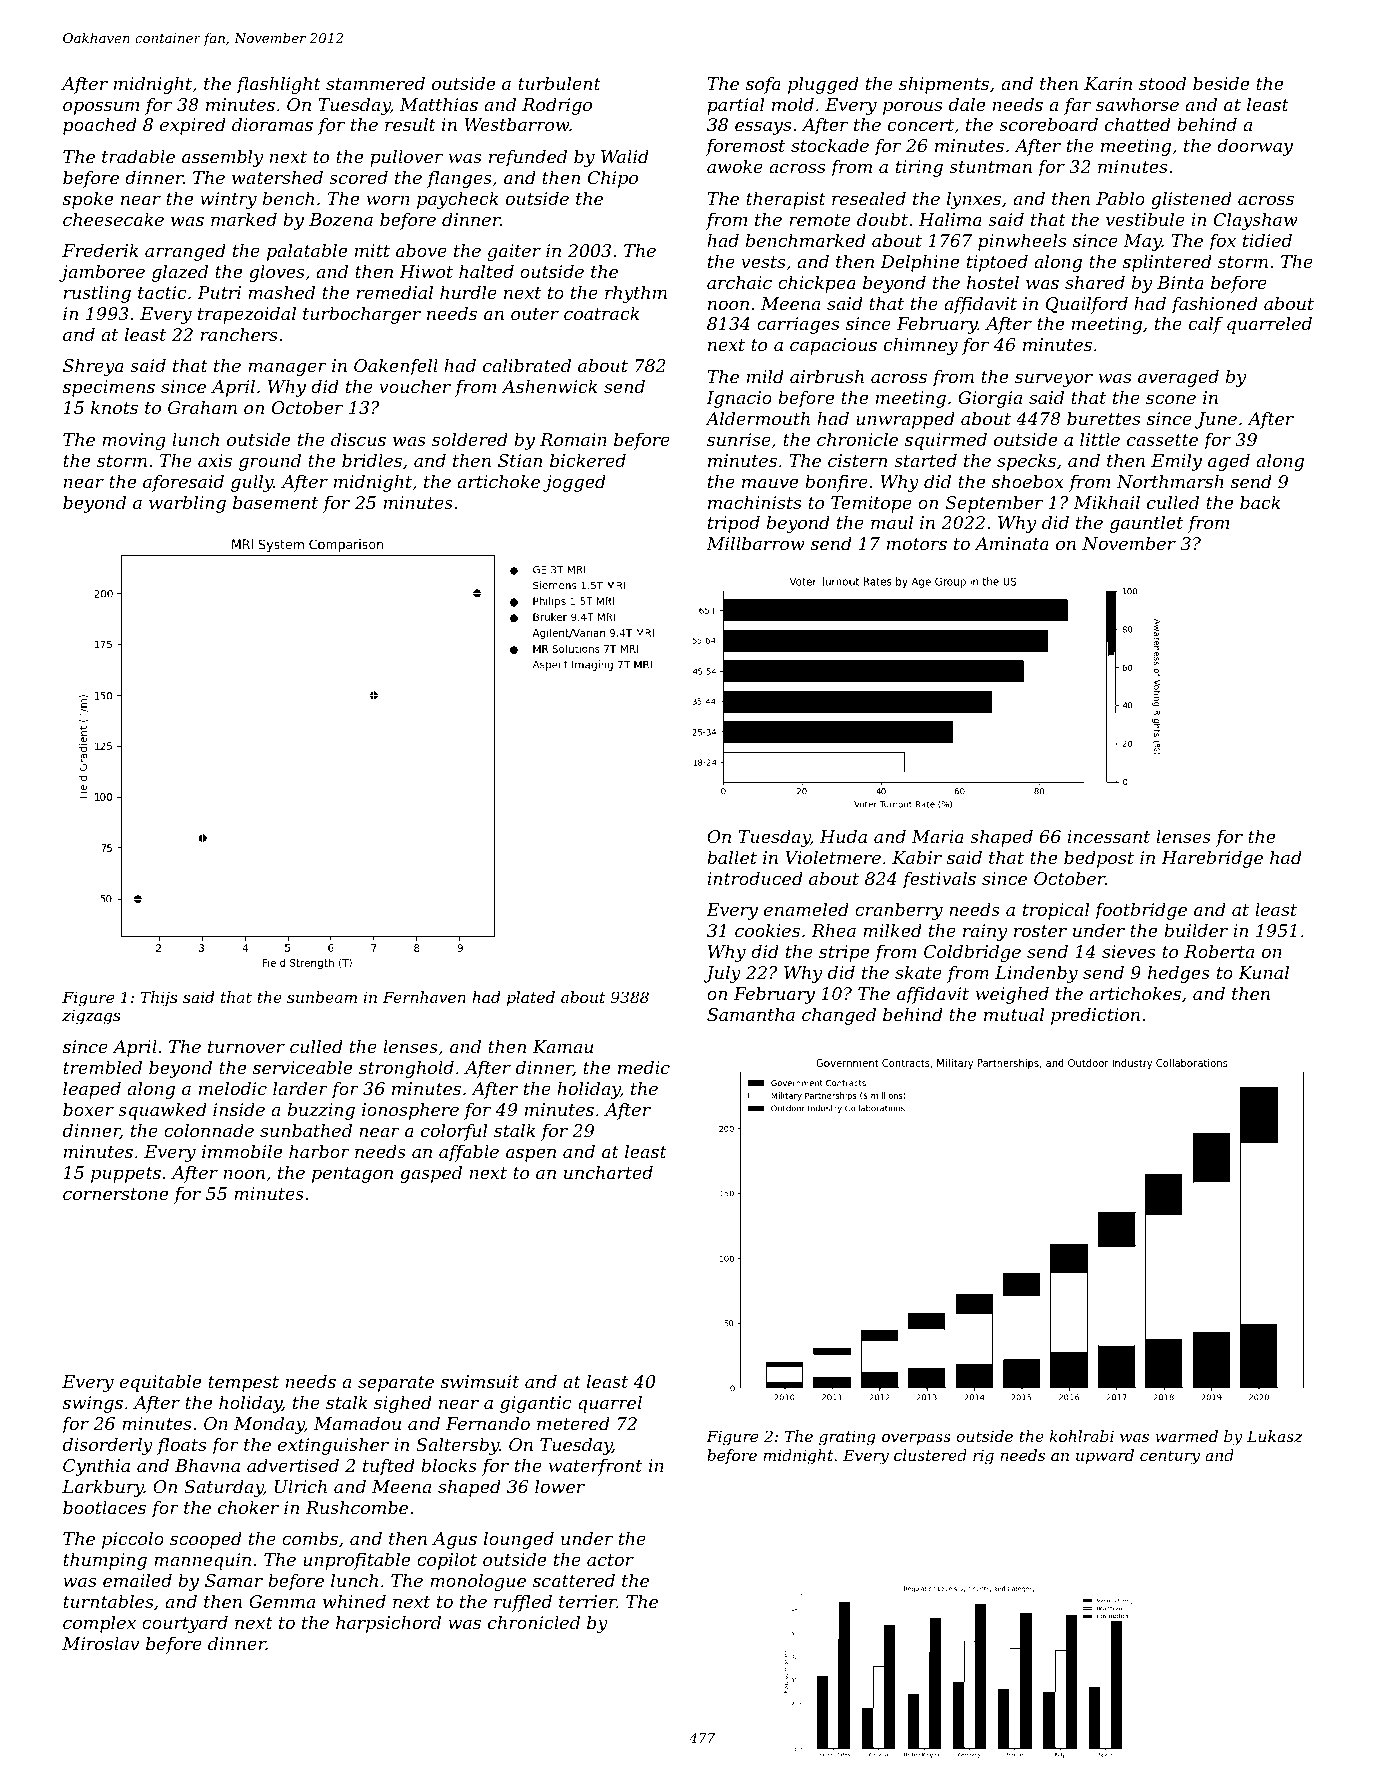 The image size is (1379, 1784). I want to click on plugged, so click(823, 85).
